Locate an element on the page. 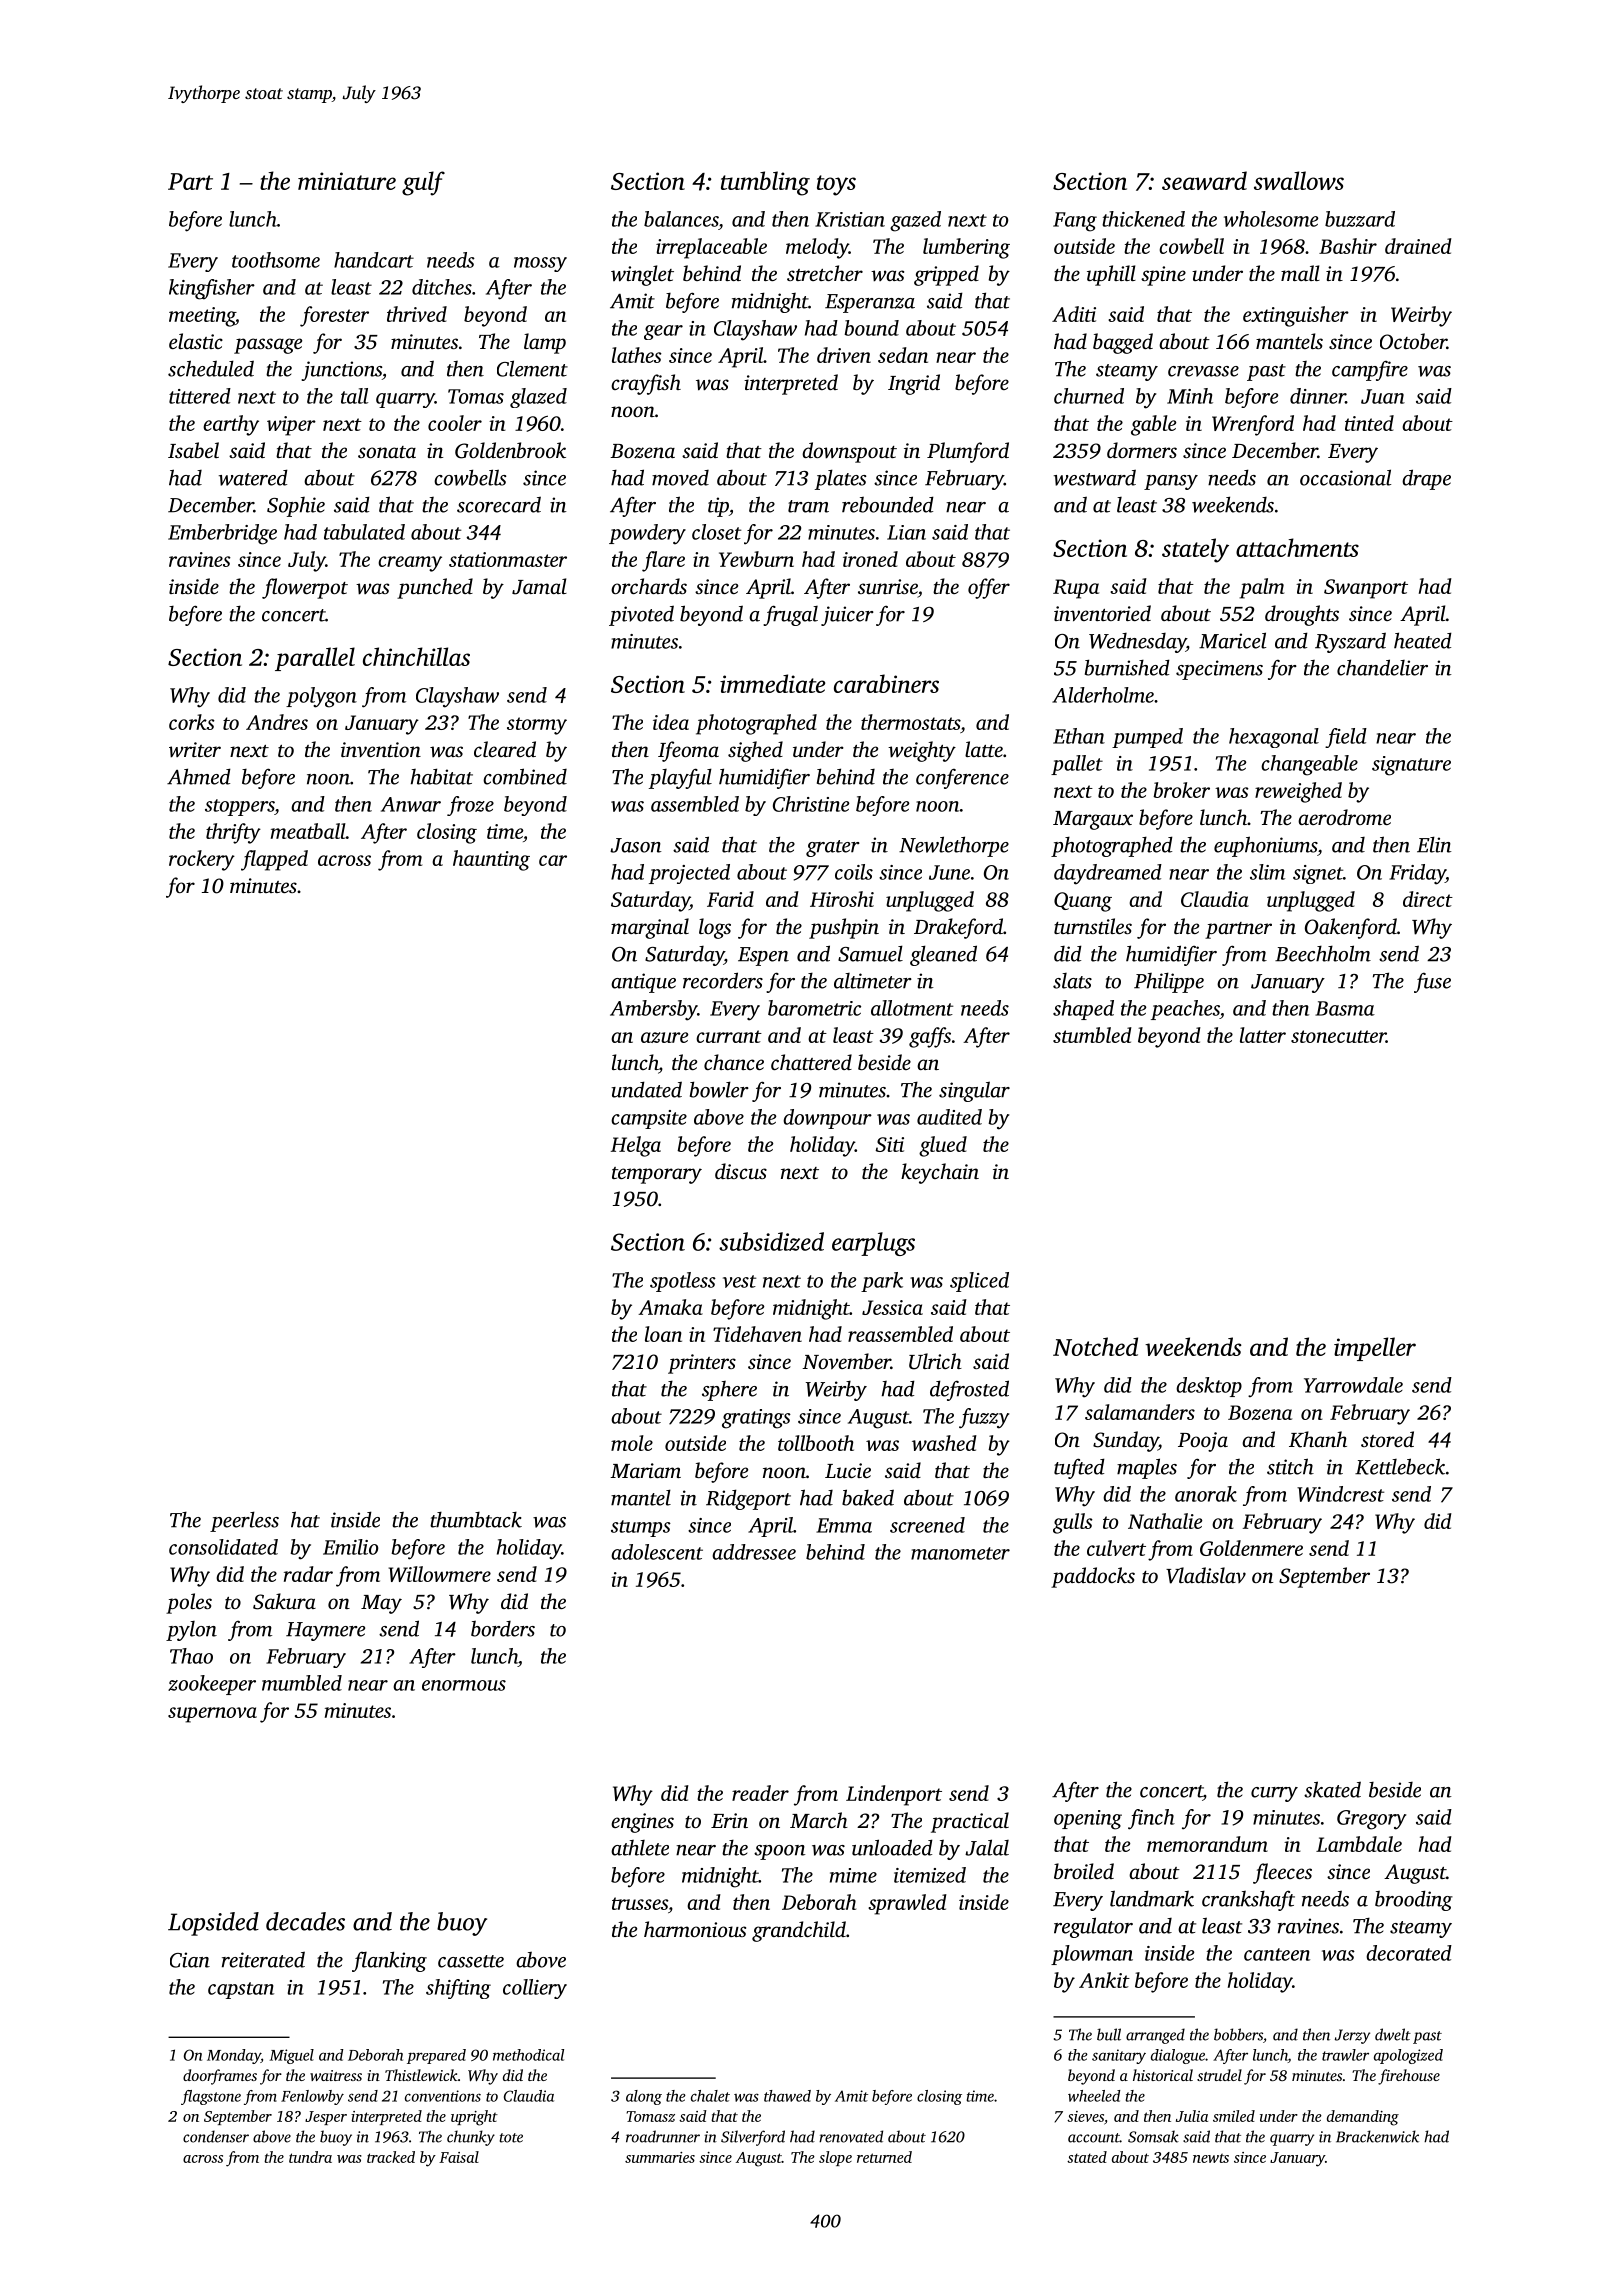 The height and width of the page is (2292, 1620). summaries is located at coordinates (660, 2157).
